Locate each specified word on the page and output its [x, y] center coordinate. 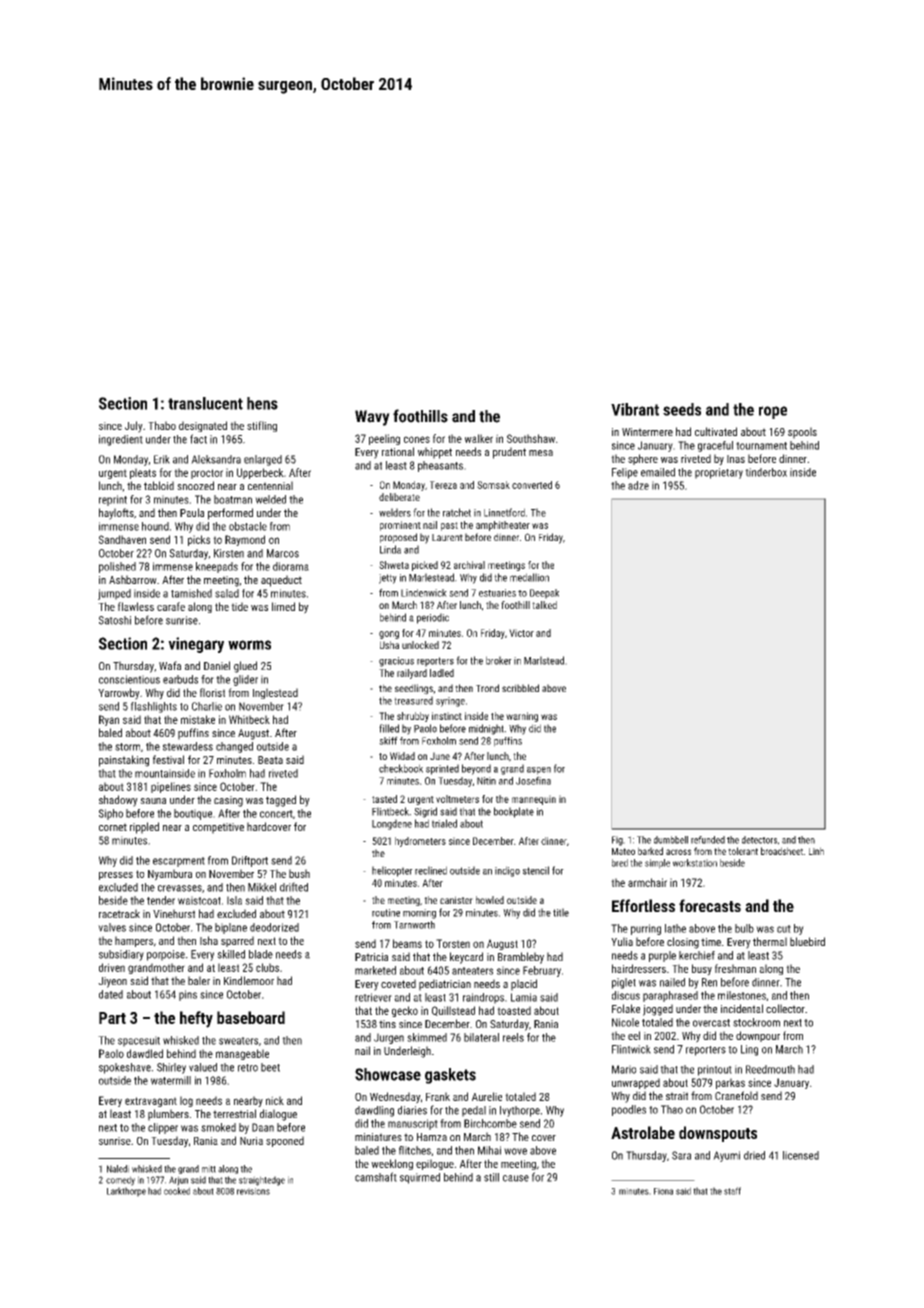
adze [638, 485]
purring [646, 929]
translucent [205, 403]
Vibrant [635, 409]
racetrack [119, 913]
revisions [253, 1191]
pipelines [171, 787]
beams [407, 943]
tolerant [743, 851]
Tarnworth [414, 925]
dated [111, 994]
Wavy [372, 418]
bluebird [807, 941]
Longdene [392, 824]
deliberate [399, 497]
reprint [113, 500]
